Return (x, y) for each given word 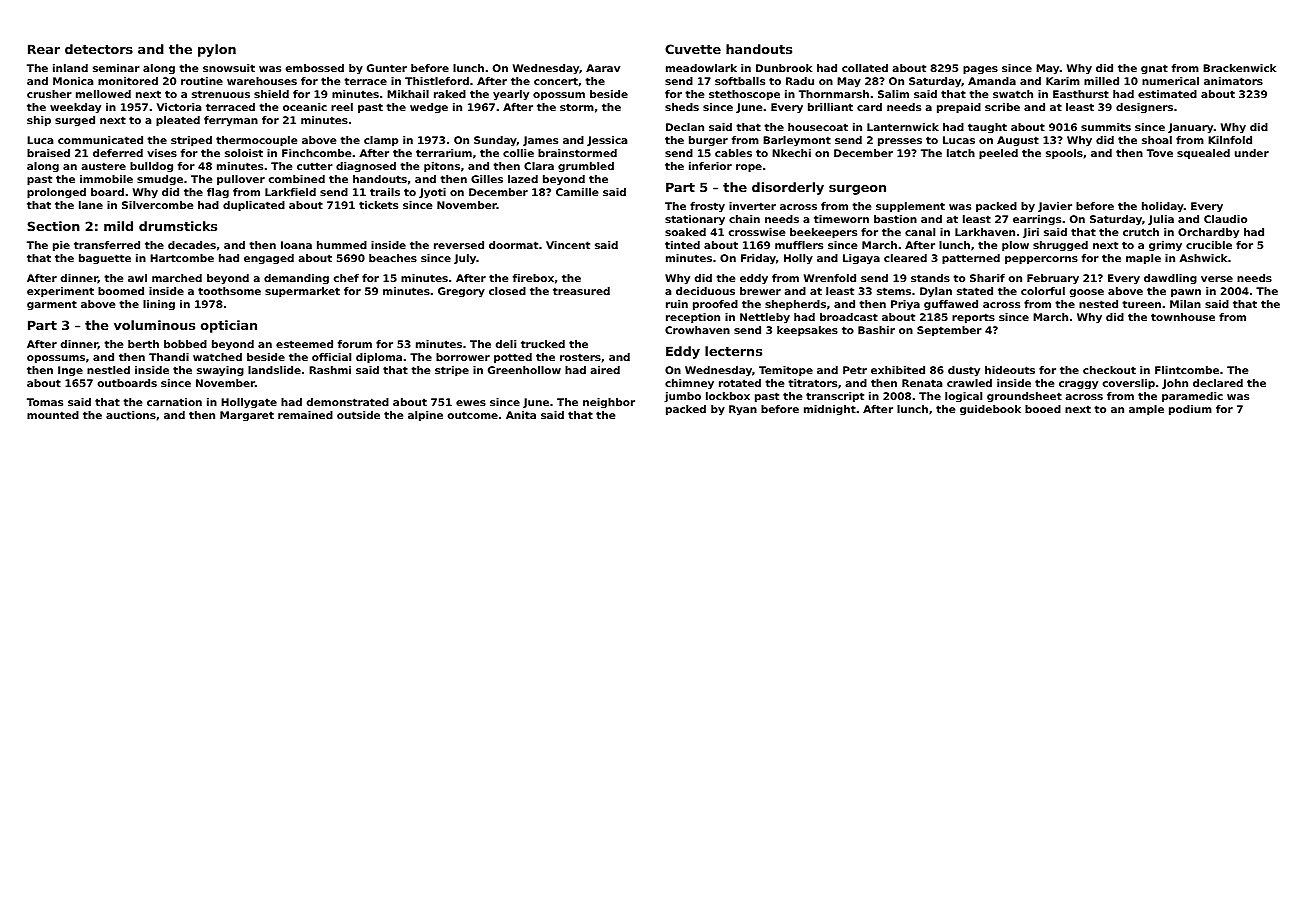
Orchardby (1208, 233)
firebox (533, 278)
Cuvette (693, 49)
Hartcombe (182, 258)
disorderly (788, 188)
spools (1064, 154)
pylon (217, 50)
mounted (53, 415)
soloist (244, 153)
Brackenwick (1239, 68)
